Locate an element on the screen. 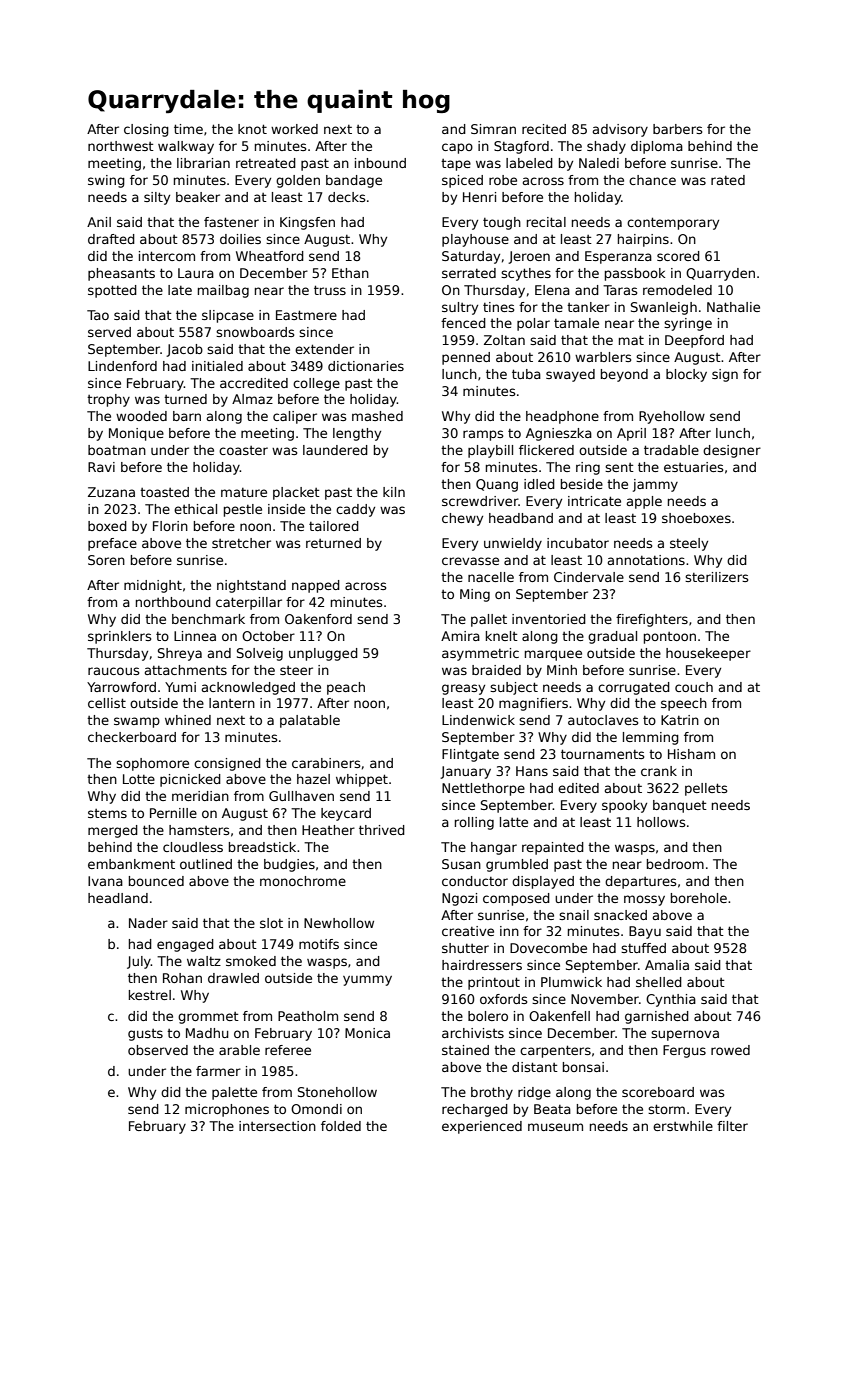 This screenshot has height=1400, width=849. departures is located at coordinates (640, 882).
